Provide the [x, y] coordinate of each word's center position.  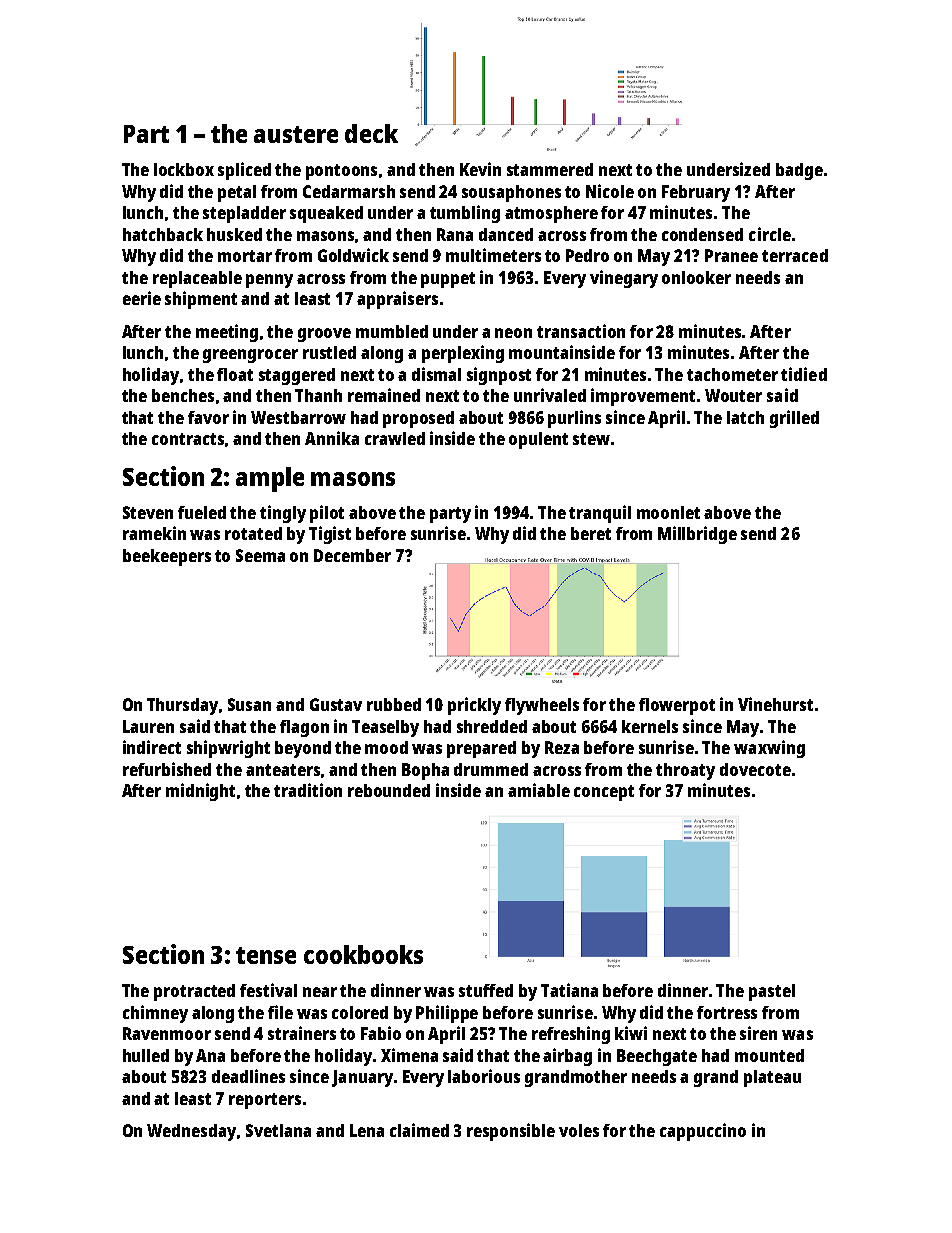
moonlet [668, 512]
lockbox [184, 169]
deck [371, 133]
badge [799, 171]
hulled [146, 1055]
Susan [249, 704]
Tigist [330, 535]
